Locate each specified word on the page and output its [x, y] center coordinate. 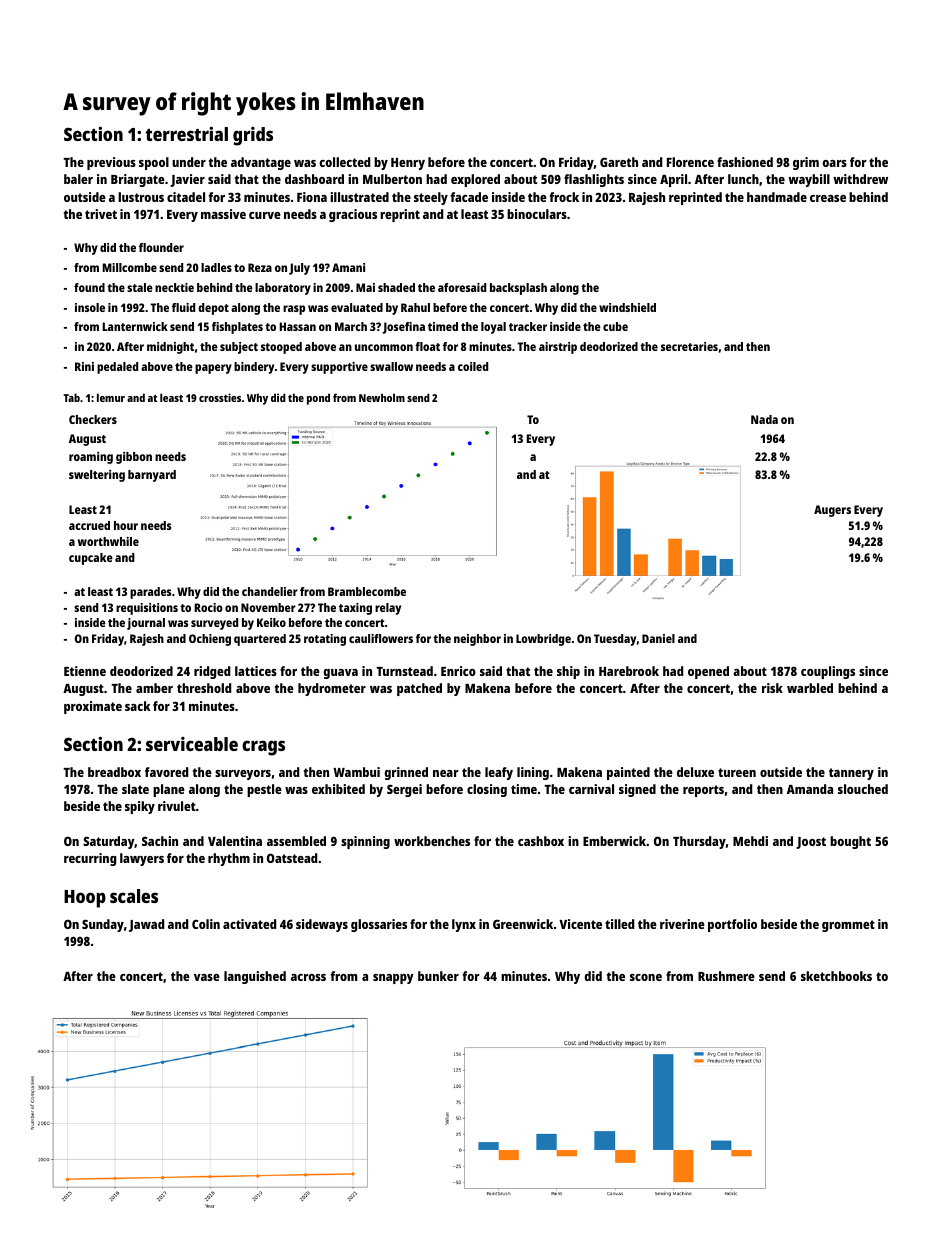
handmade [777, 197]
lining [533, 773]
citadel [186, 197]
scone [646, 977]
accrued [89, 525]
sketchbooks [836, 976]
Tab [71, 397]
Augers [832, 511]
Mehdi [750, 841]
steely [431, 198]
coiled [473, 366]
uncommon [384, 347]
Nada [764, 419]
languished [255, 977]
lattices [256, 671]
